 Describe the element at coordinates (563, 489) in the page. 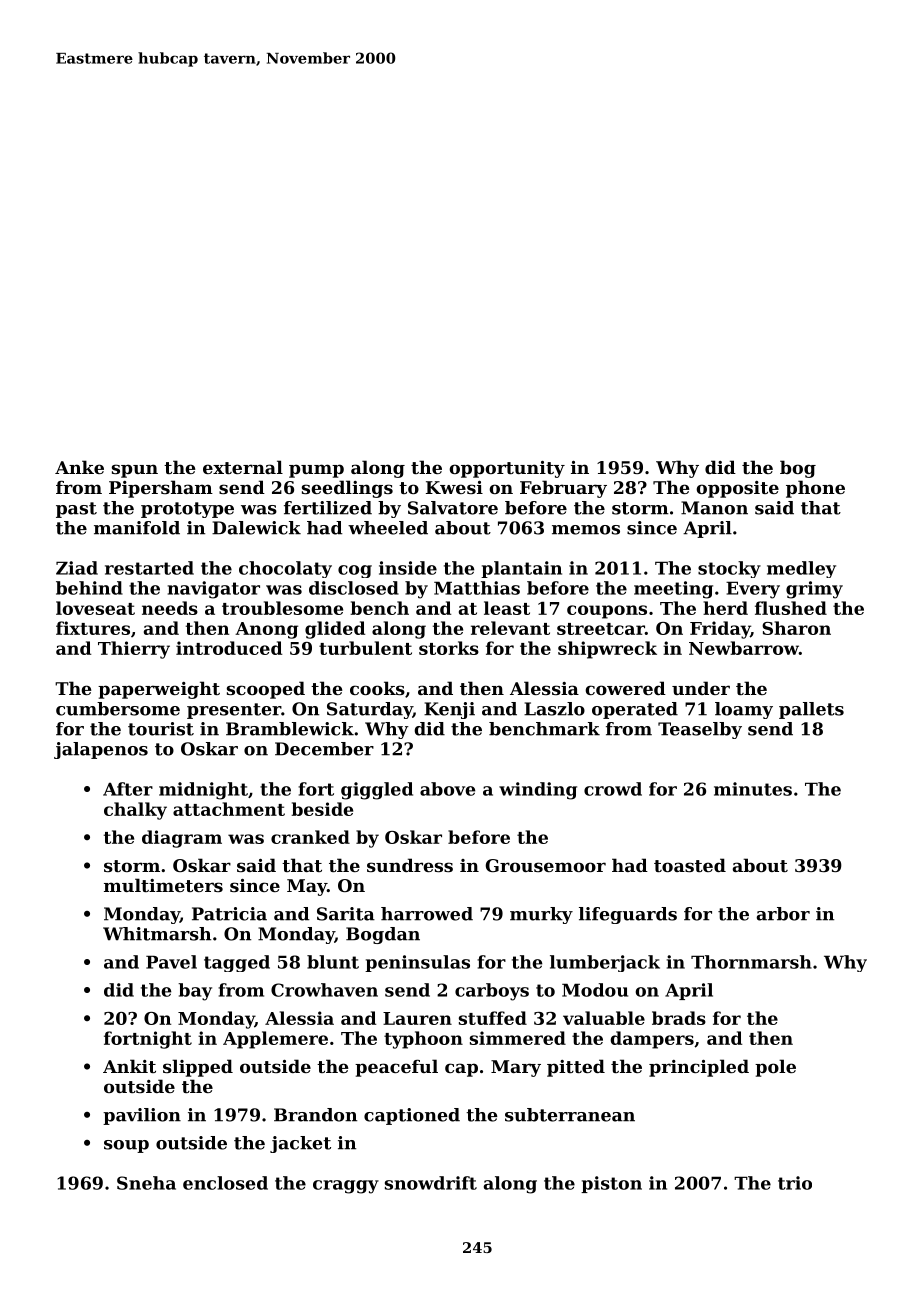

I see `February` at that location.
